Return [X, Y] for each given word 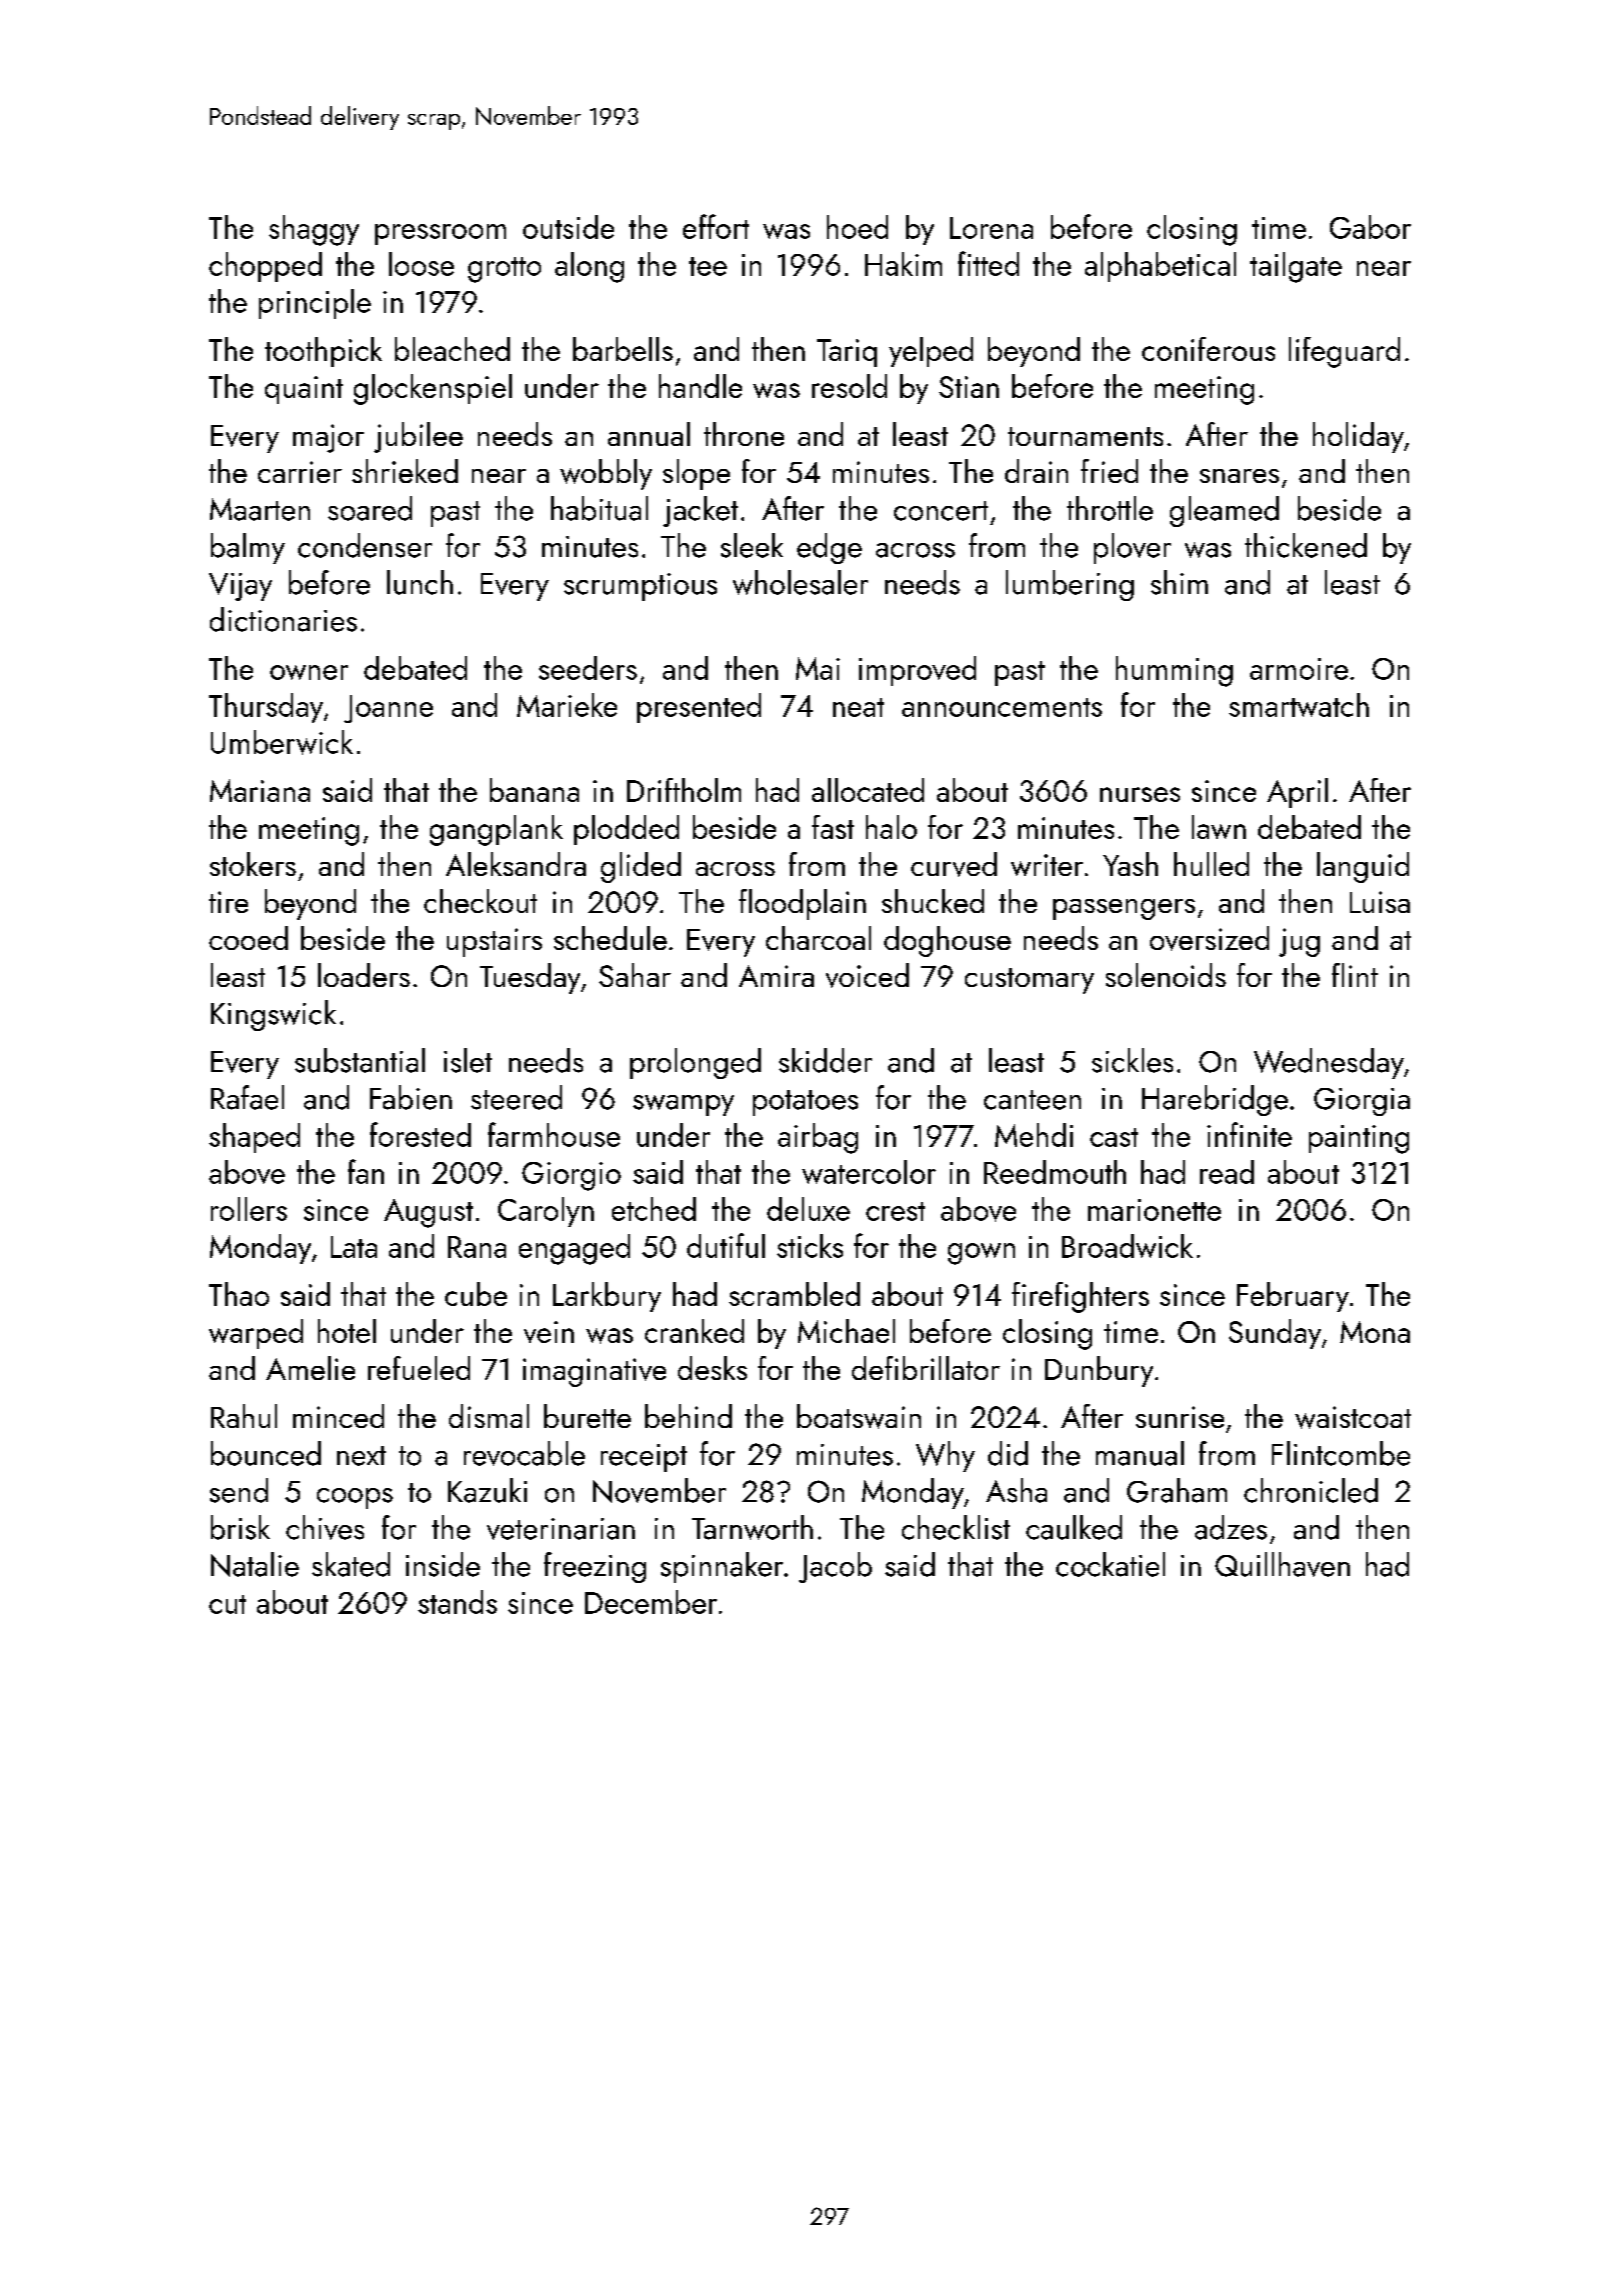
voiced [867, 975]
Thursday [266, 708]
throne [744, 434]
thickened [1306, 545]
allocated [868, 790]
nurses [1140, 794]
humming [1174, 671]
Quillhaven [1282, 1564]
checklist [956, 1527]
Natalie [255, 1564]
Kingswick [273, 1015]
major [328, 438]
